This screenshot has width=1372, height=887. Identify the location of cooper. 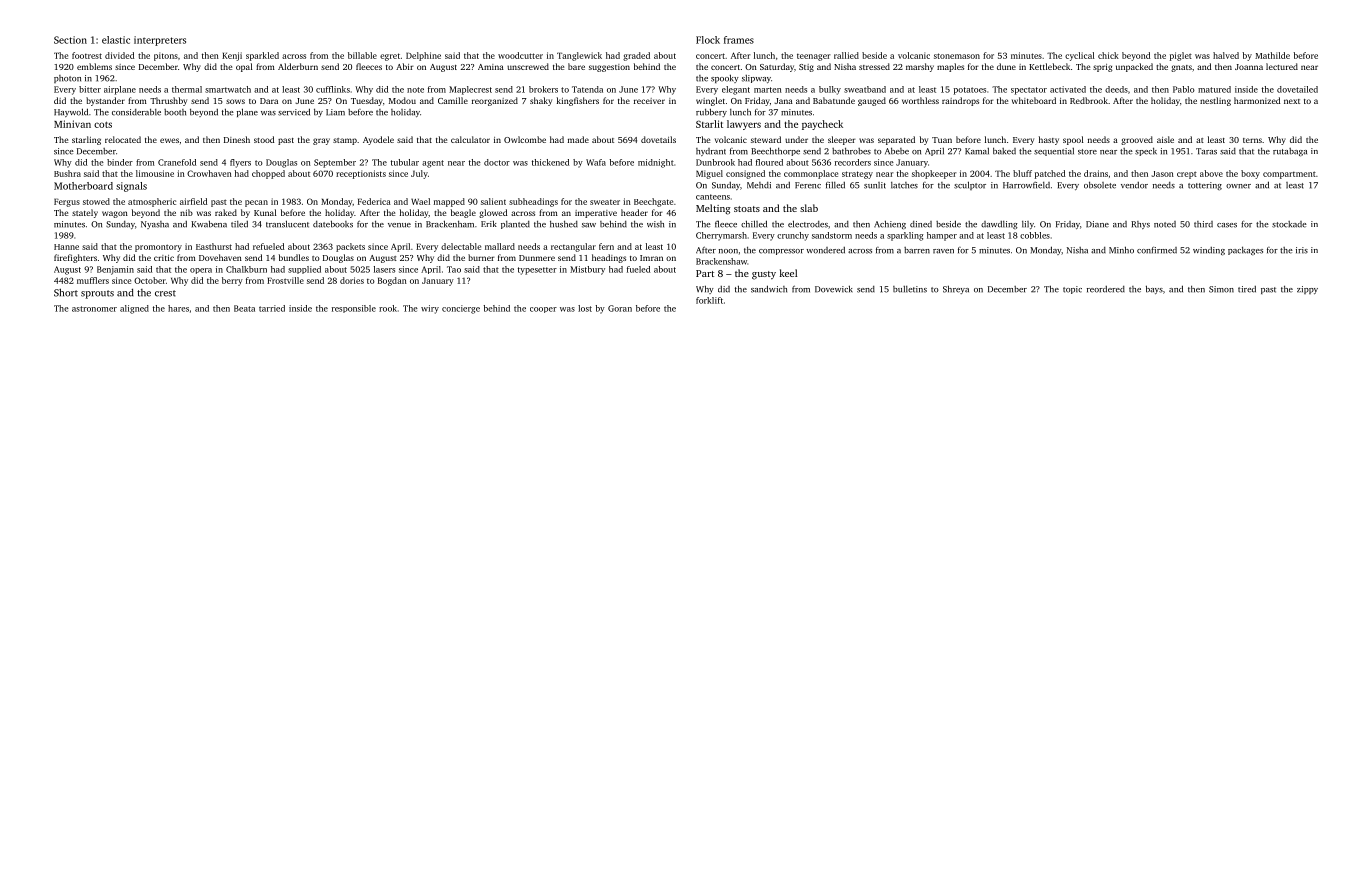
(543, 310).
